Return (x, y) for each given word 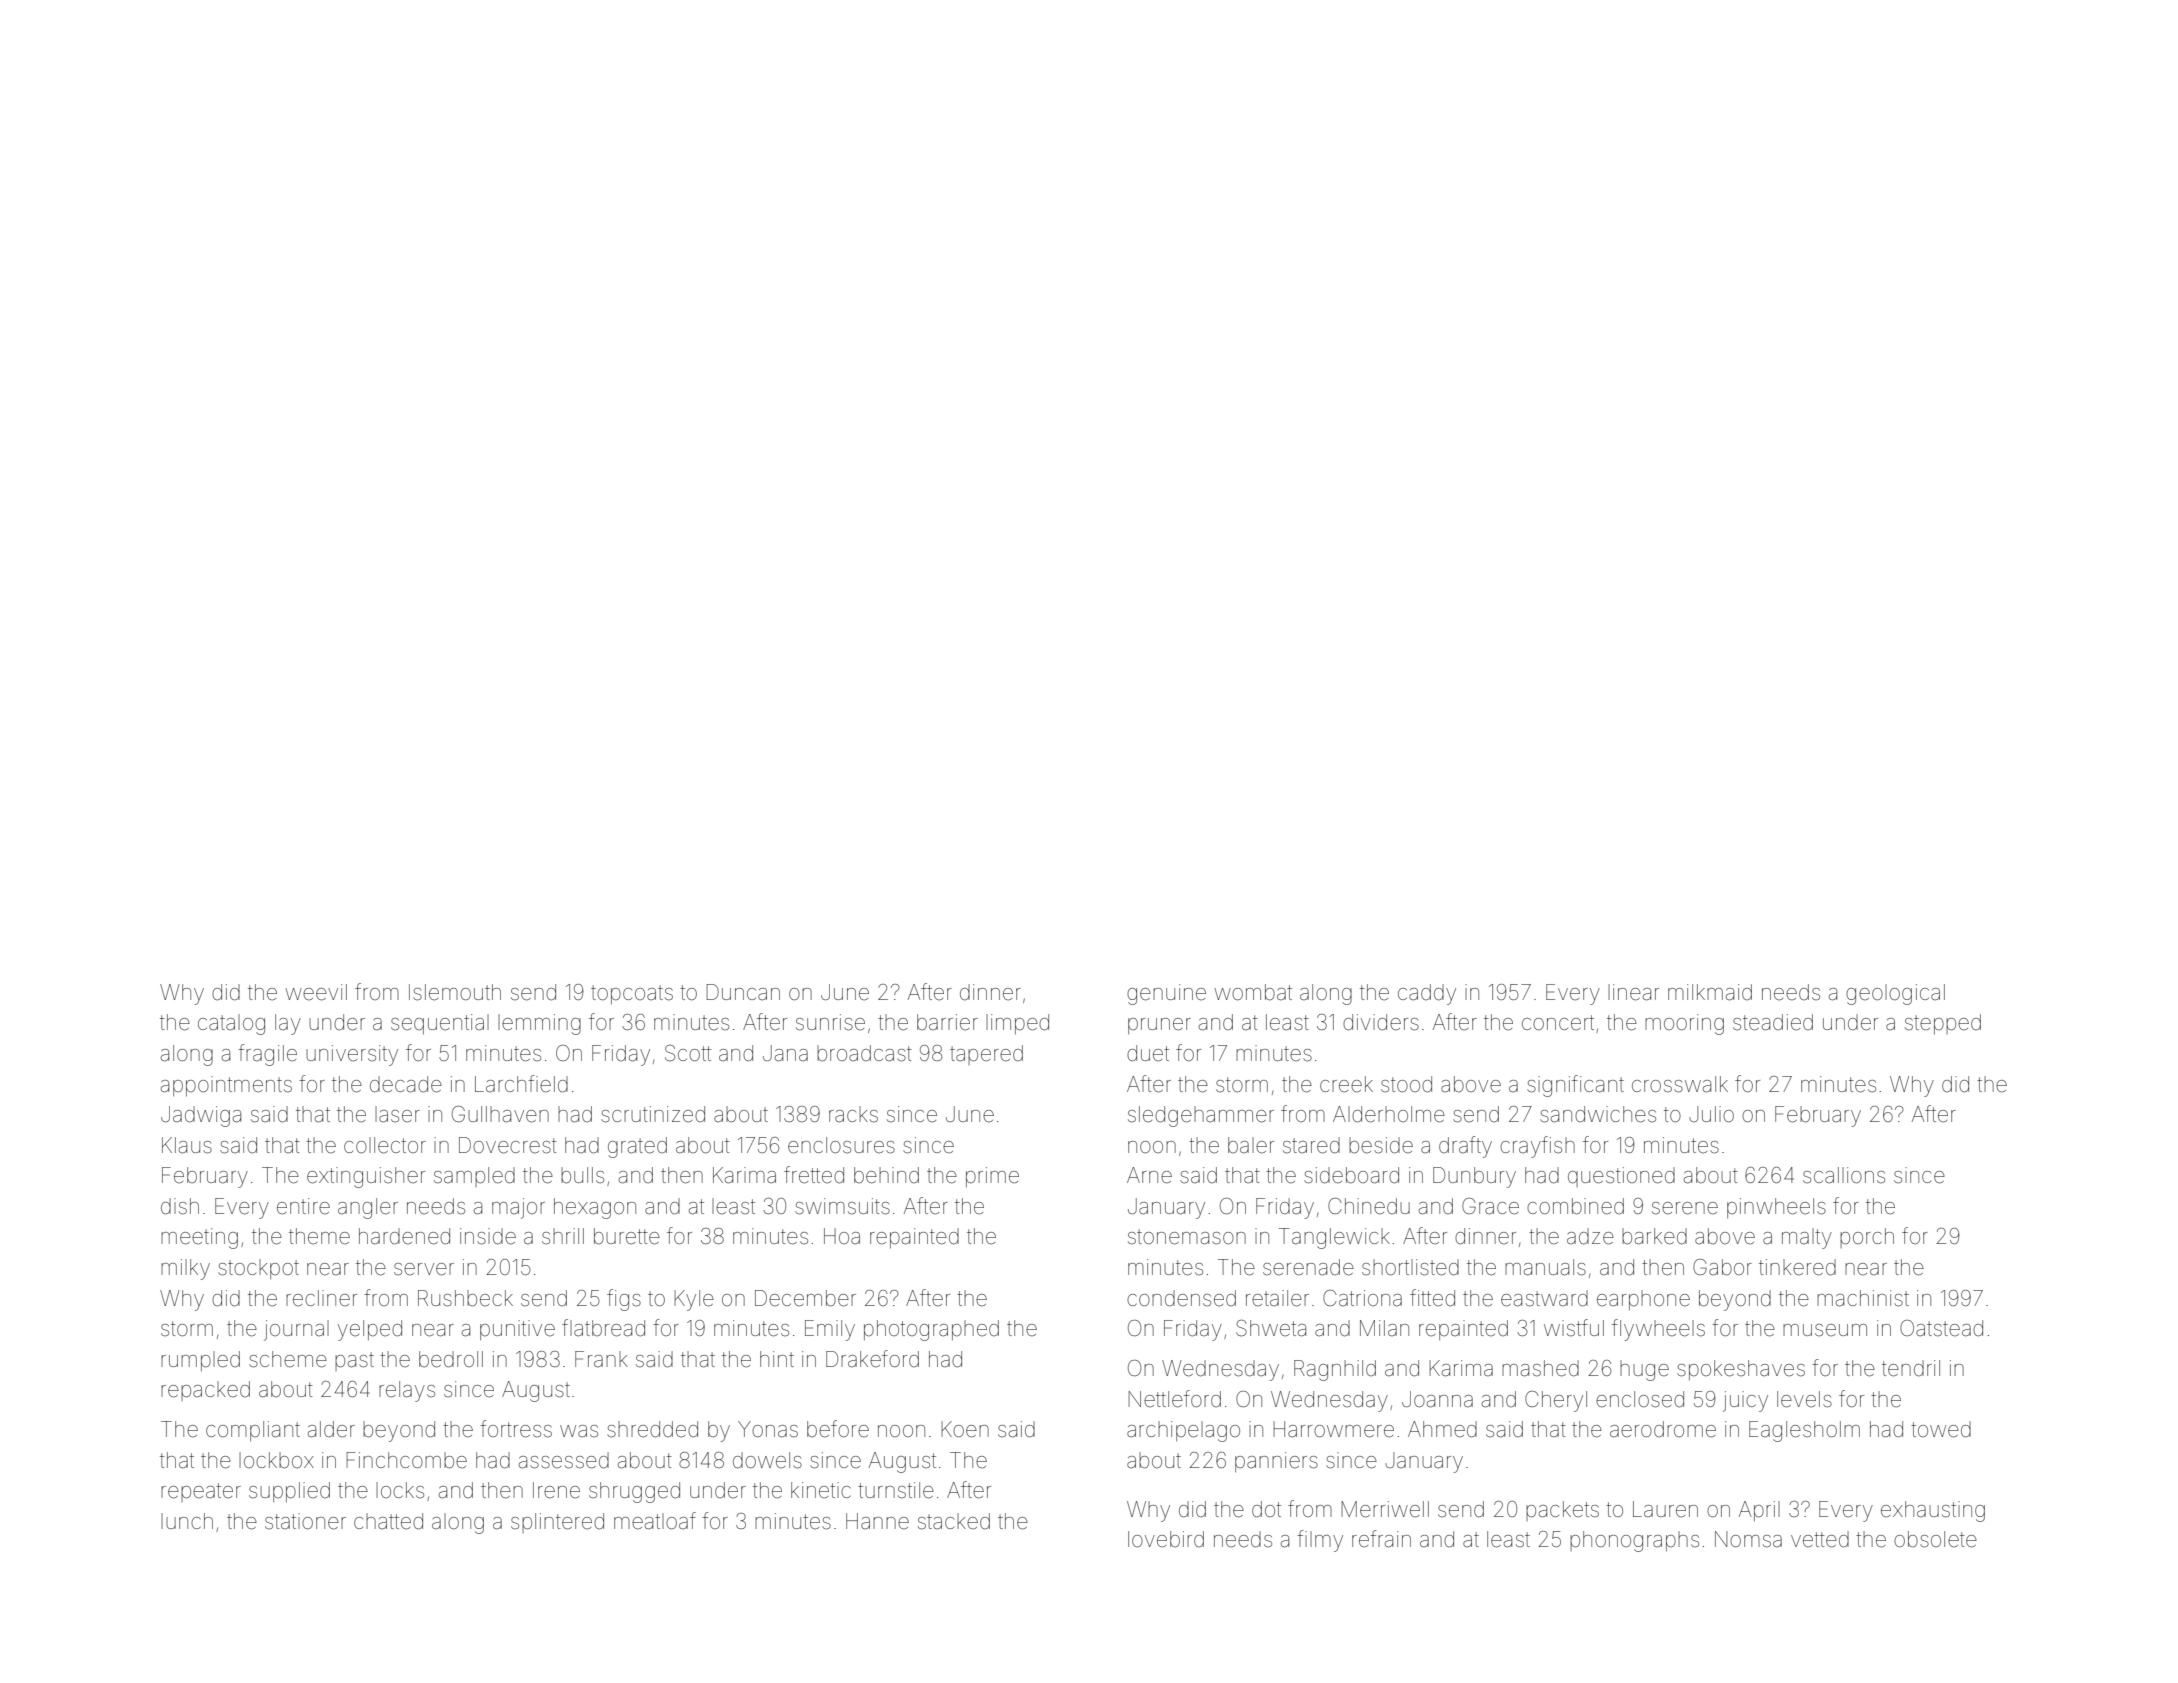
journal (296, 1330)
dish (180, 1206)
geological (1895, 994)
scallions (1844, 1175)
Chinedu (1369, 1206)
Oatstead (1941, 1328)
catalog (231, 1024)
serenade (1308, 1267)
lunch (187, 1521)
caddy (1427, 994)
